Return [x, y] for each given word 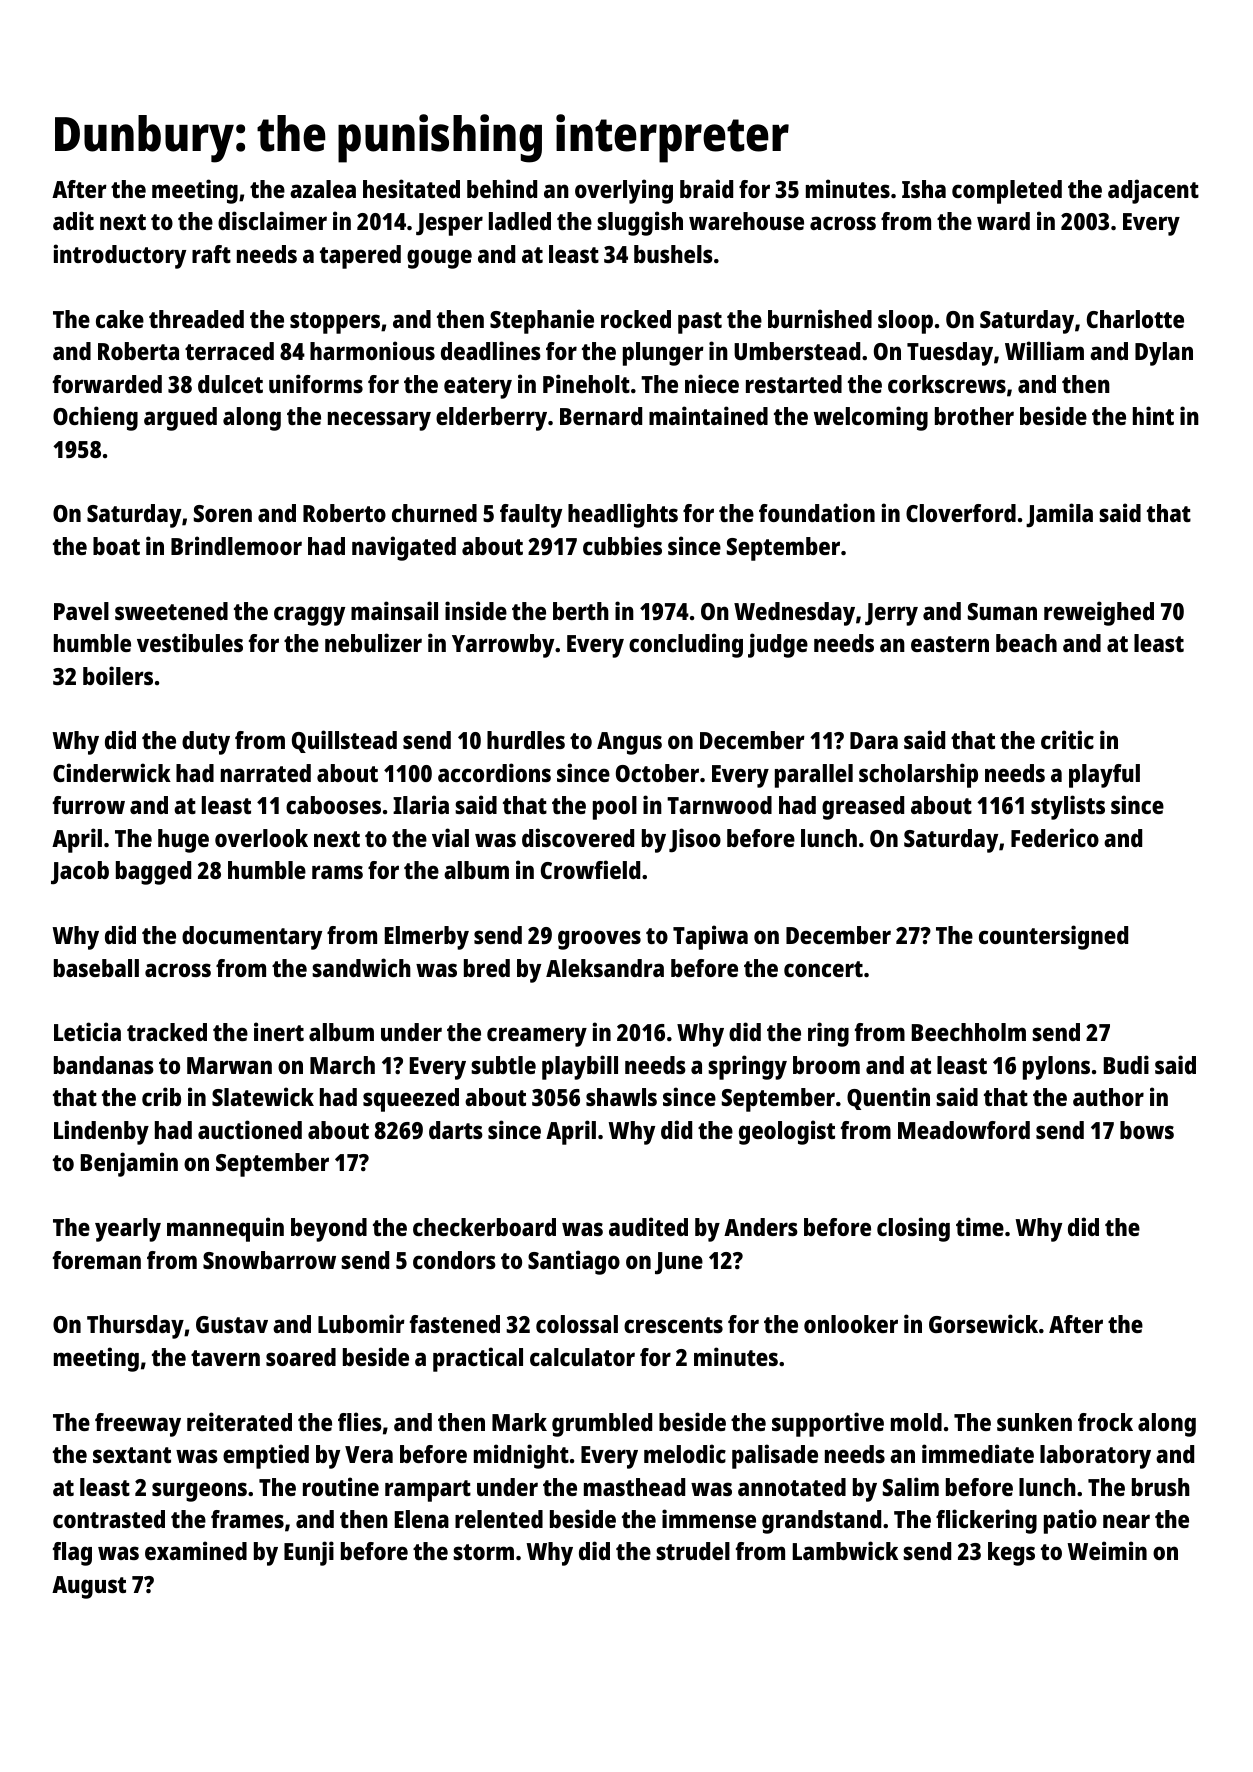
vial [450, 837]
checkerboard [484, 1227]
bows [1147, 1130]
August [89, 1587]
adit [73, 220]
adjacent [1153, 191]
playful [1104, 776]
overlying [624, 191]
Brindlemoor [236, 545]
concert [823, 969]
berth [581, 611]
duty [206, 743]
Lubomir [361, 1323]
